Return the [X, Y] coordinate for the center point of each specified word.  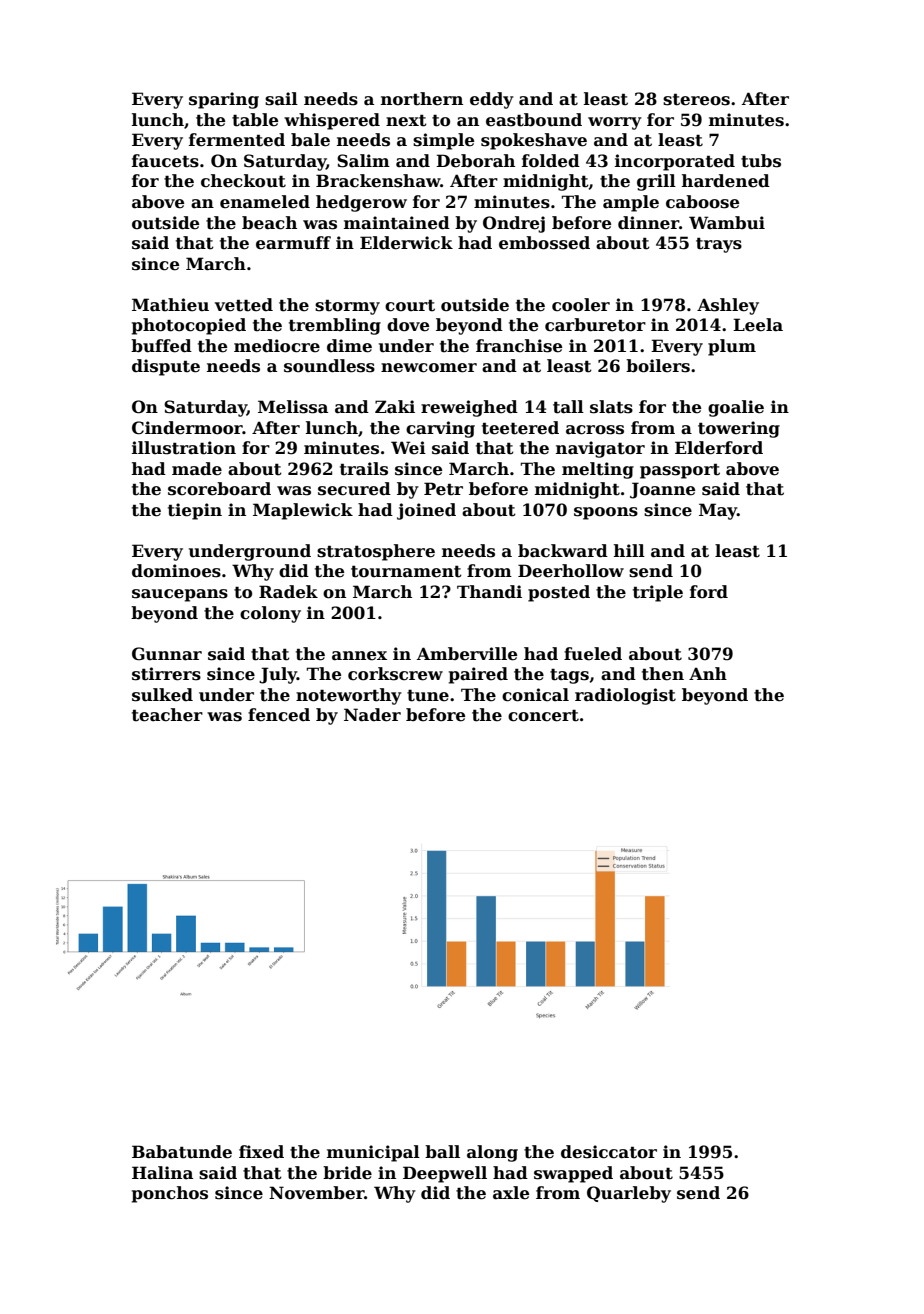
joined [426, 511]
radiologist [625, 696]
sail [281, 99]
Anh [708, 673]
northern [422, 99]
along [492, 1153]
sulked [162, 695]
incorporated [675, 162]
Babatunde [182, 1152]
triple [658, 593]
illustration [184, 448]
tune [428, 696]
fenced [279, 715]
